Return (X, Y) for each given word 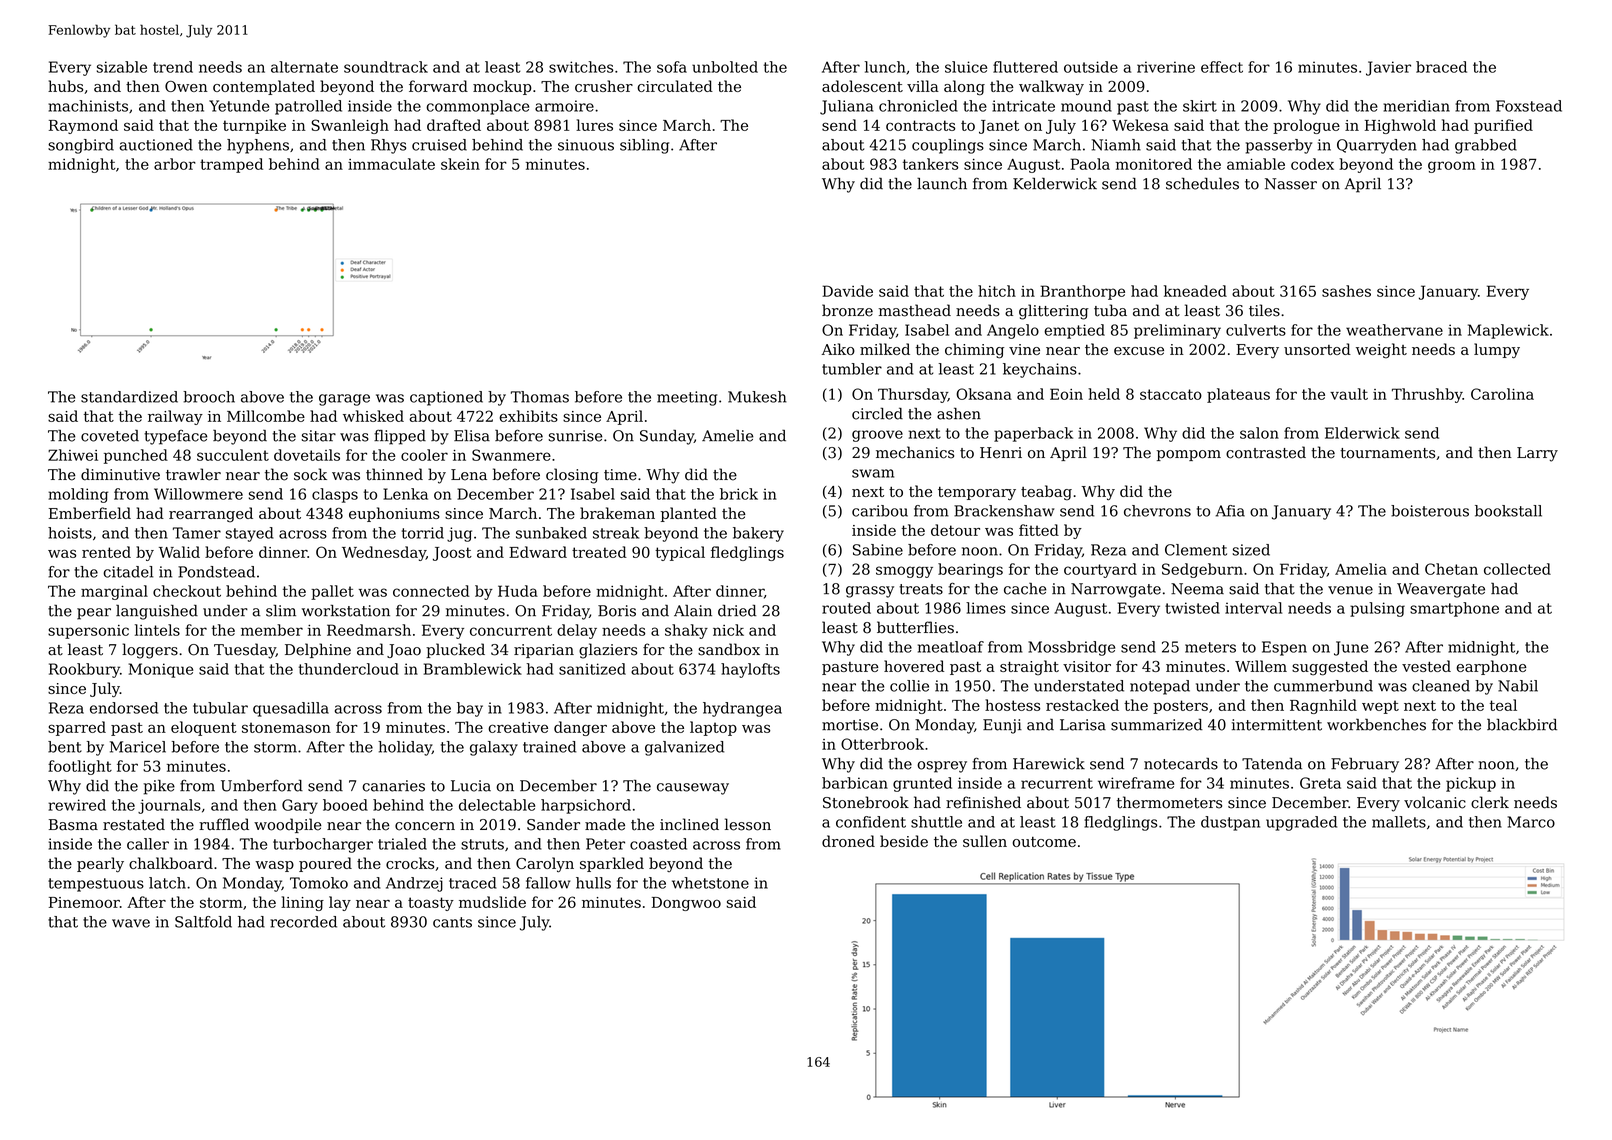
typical (680, 553)
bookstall (1508, 511)
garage (344, 400)
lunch (885, 67)
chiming (974, 351)
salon (1259, 433)
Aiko (838, 349)
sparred (77, 728)
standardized (129, 397)
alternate (304, 67)
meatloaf (951, 647)
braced (1441, 67)
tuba (1110, 310)
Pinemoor (84, 902)
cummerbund (1323, 686)
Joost (452, 554)
